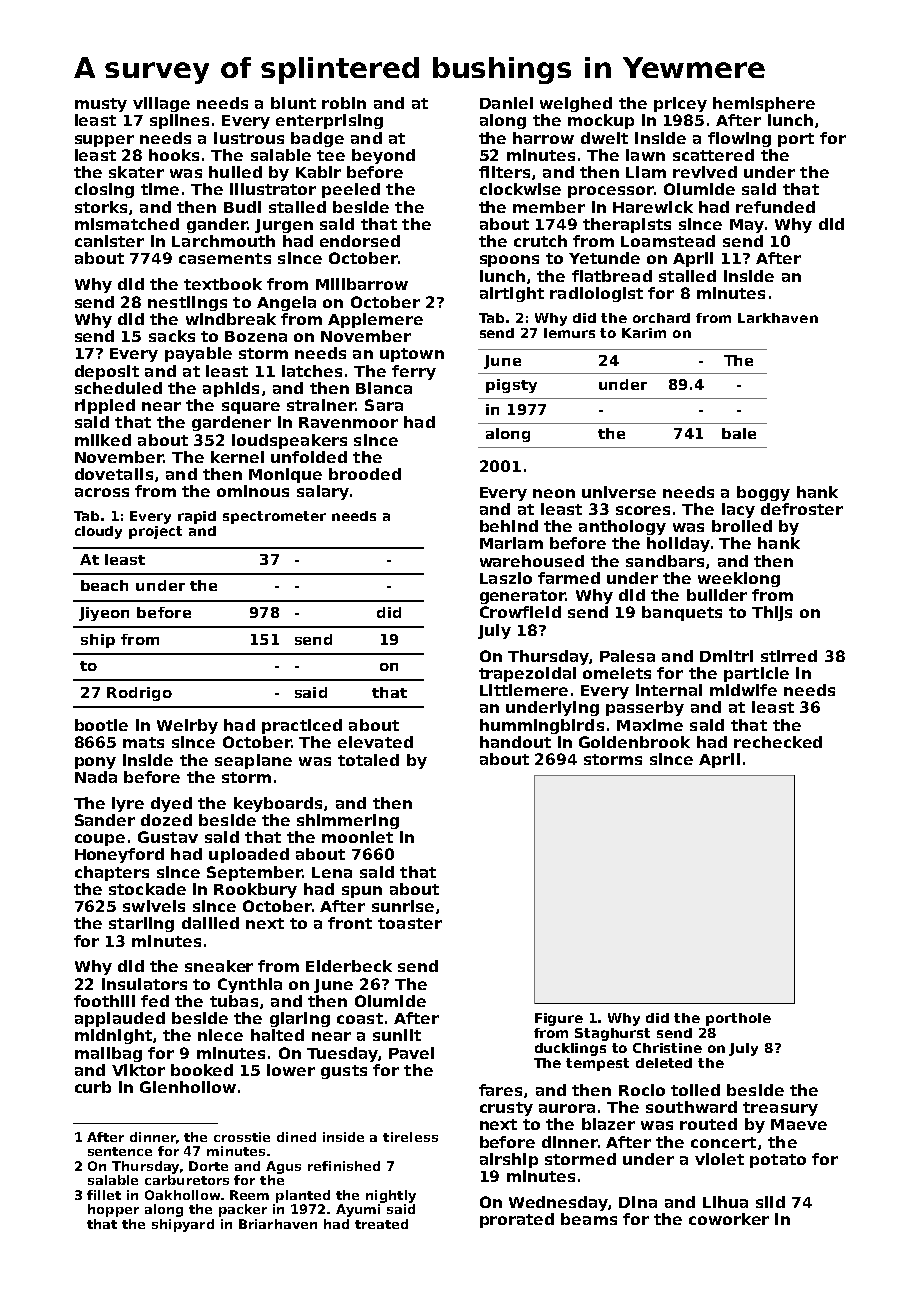 The height and width of the screenshot is (1308, 924). Describe the element at coordinates (375, 320) in the screenshot. I see `Applemere` at that location.
